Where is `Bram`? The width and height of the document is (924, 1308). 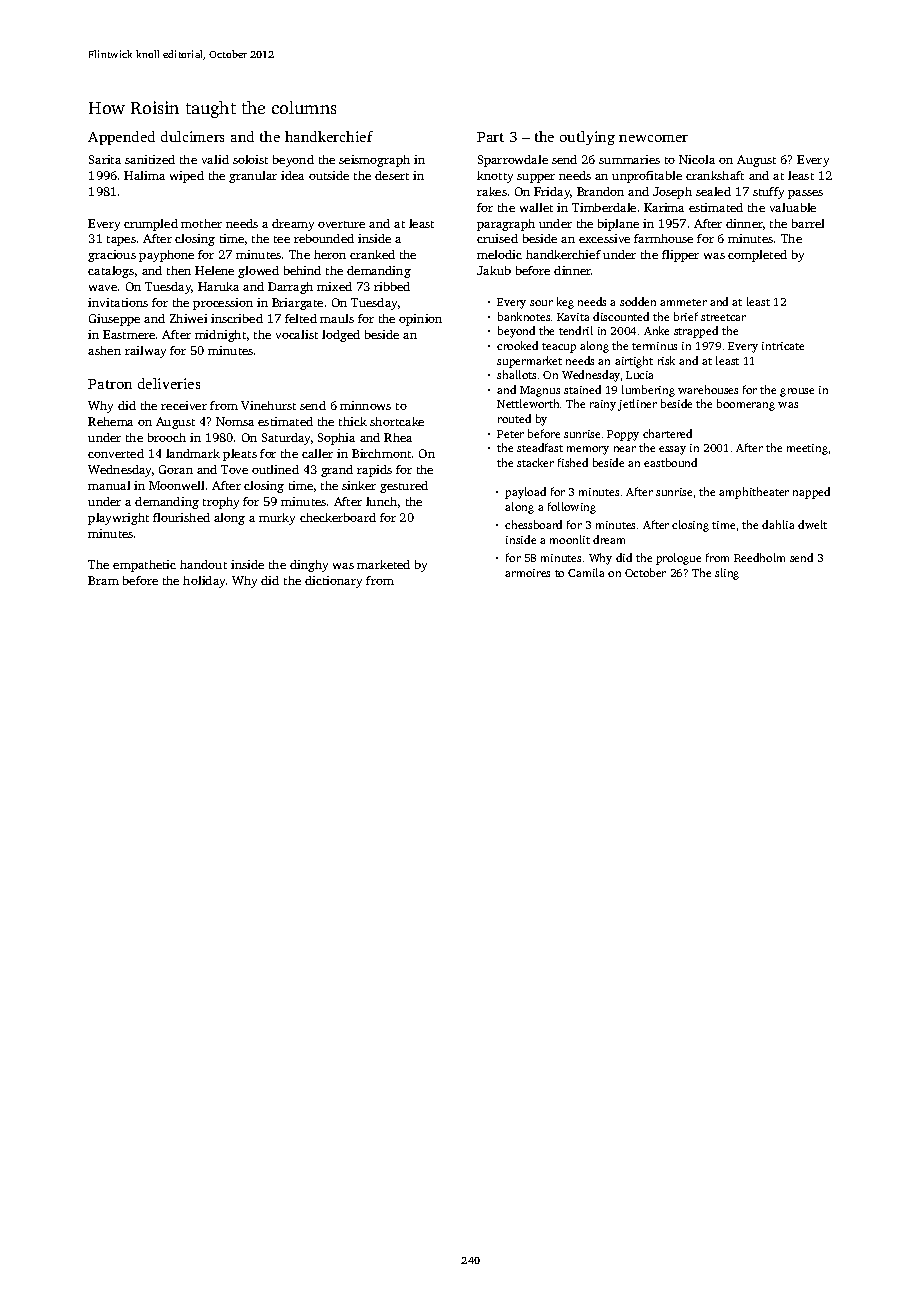
Bram is located at coordinates (103, 580).
